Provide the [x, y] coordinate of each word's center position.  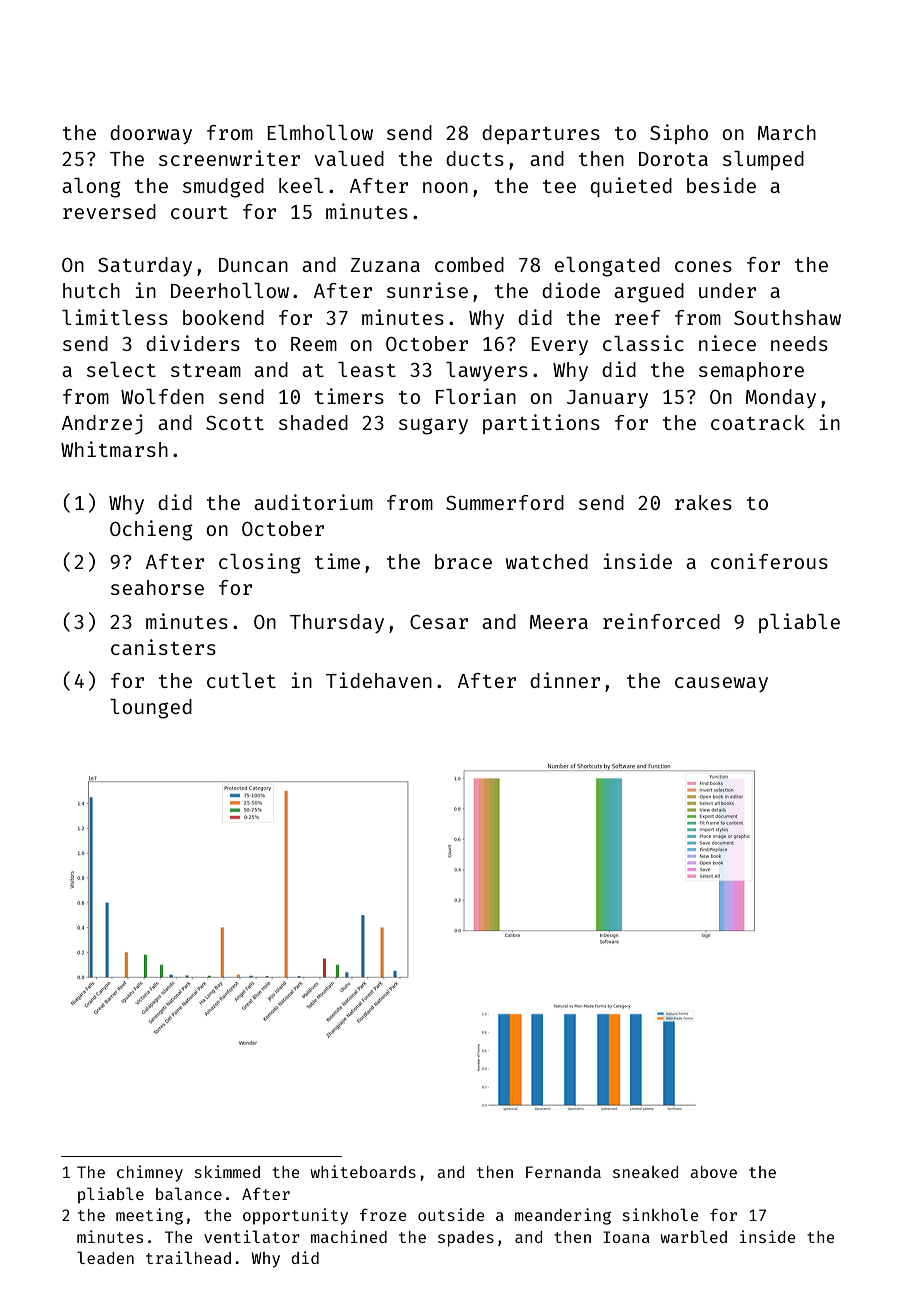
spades [466, 1239]
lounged [151, 709]
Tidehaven [379, 680]
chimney [150, 1173]
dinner [565, 680]
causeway [721, 684]
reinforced [661, 621]
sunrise [427, 290]
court [199, 212]
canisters [163, 647]
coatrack [758, 422]
